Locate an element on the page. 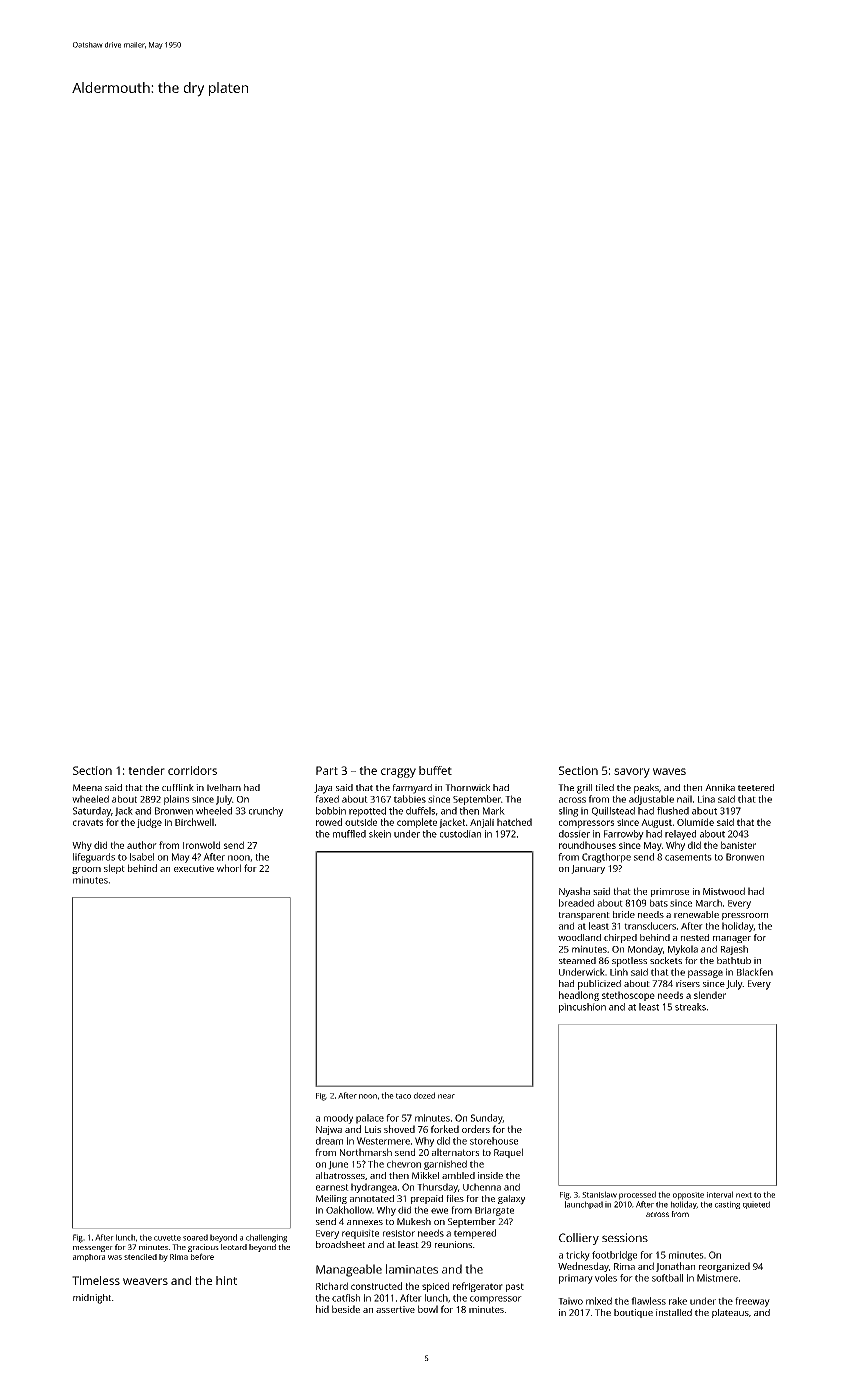 The height and width of the image is (1400, 849). buffet is located at coordinates (435, 770).
